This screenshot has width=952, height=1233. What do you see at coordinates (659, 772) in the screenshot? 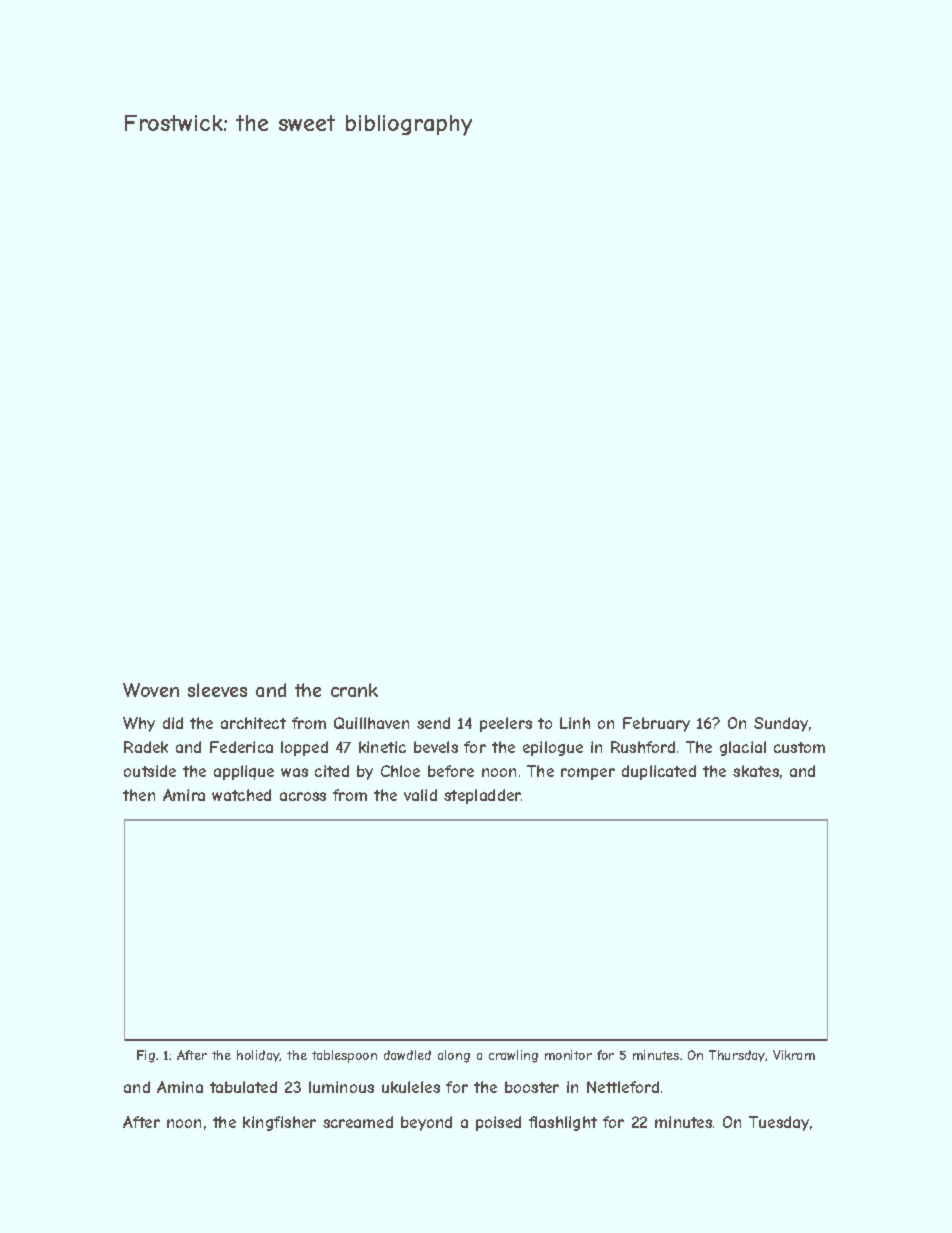
I see `duplicated` at bounding box center [659, 772].
